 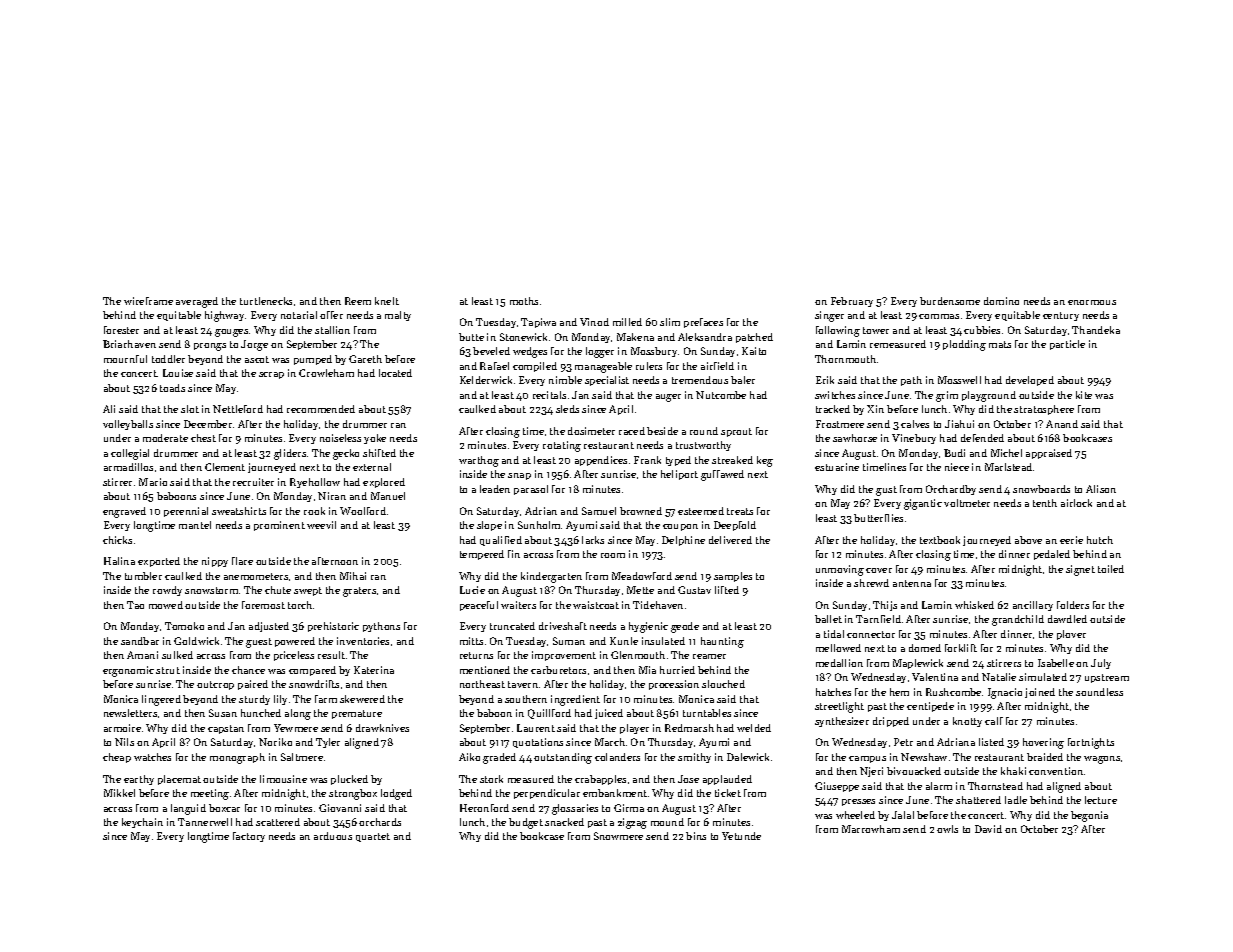 What do you see at coordinates (988, 829) in the document?
I see `David` at bounding box center [988, 829].
